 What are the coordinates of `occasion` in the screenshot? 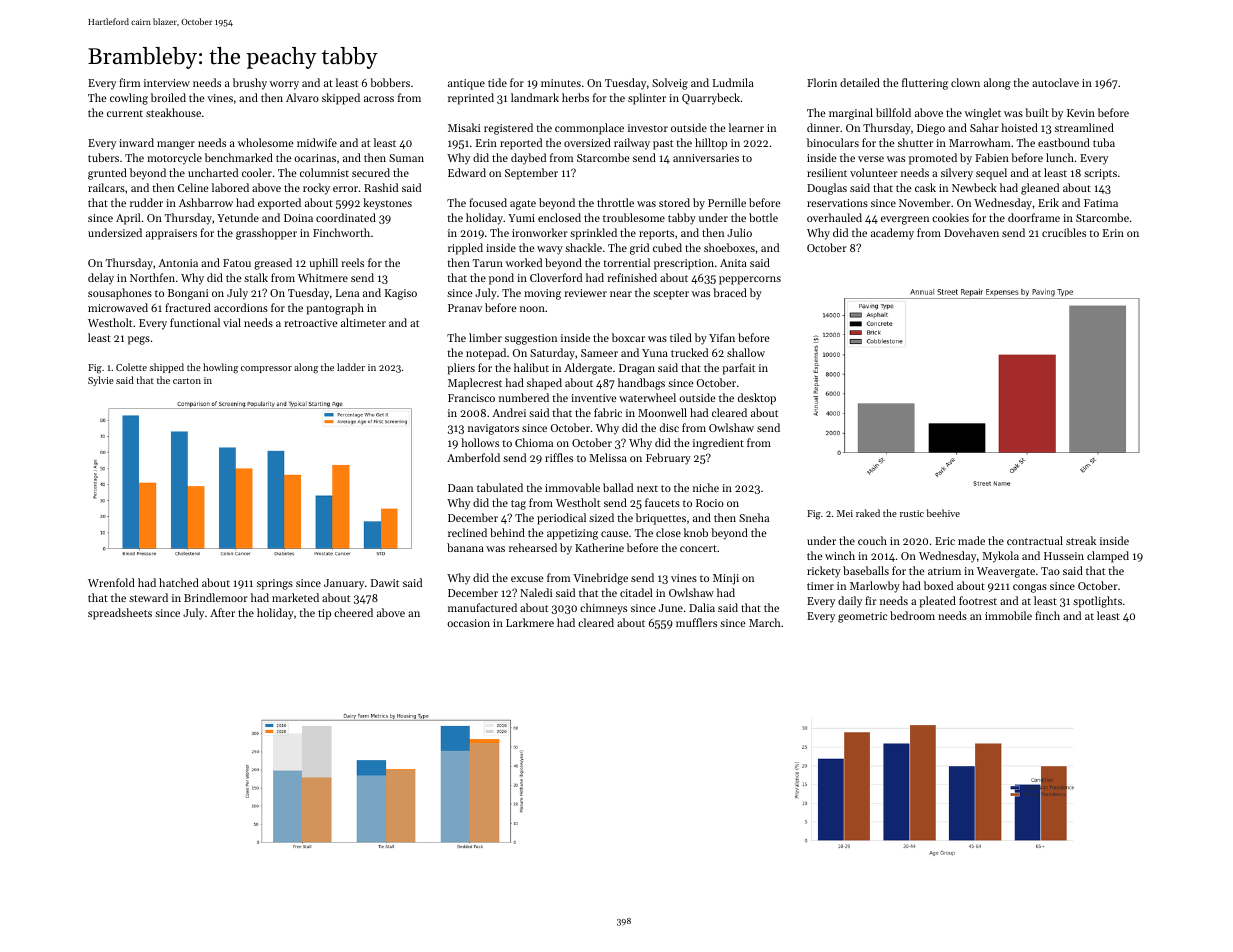 It's located at (468, 623).
